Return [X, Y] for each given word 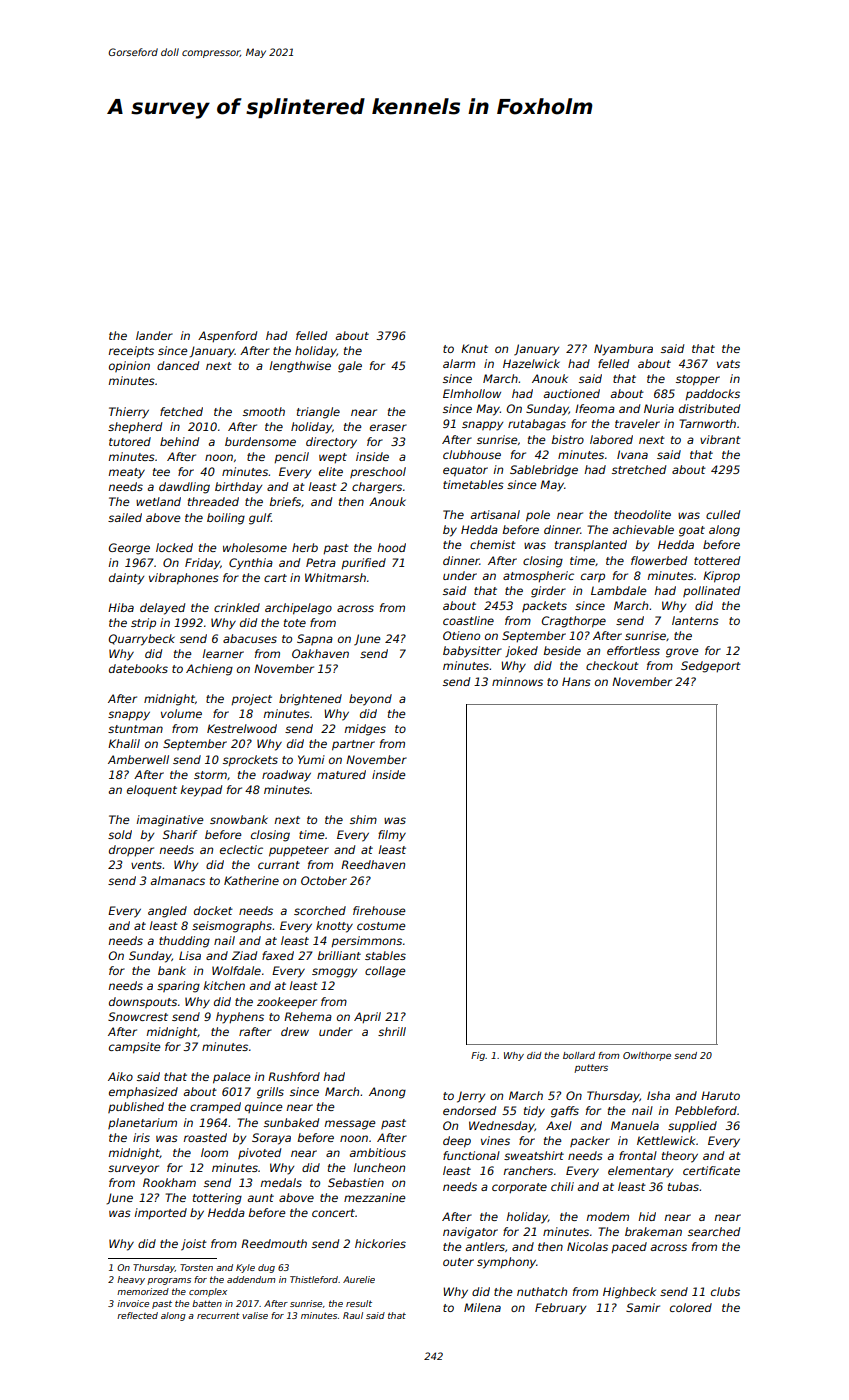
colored [691, 1307]
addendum [251, 1279]
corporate [519, 1188]
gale [350, 367]
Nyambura [623, 350]
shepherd [135, 427]
